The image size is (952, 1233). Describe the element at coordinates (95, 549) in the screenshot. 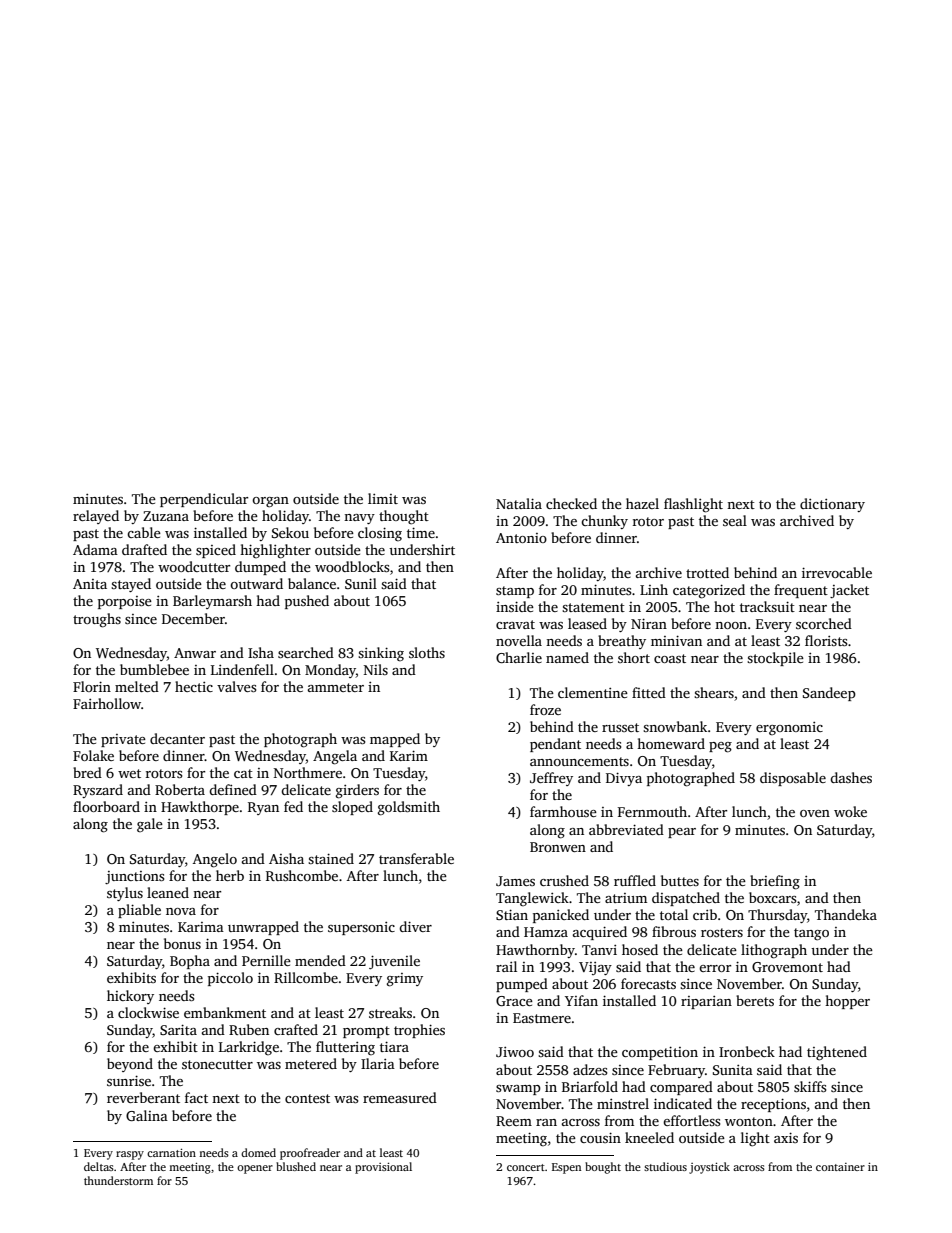

I see `Adama` at that location.
